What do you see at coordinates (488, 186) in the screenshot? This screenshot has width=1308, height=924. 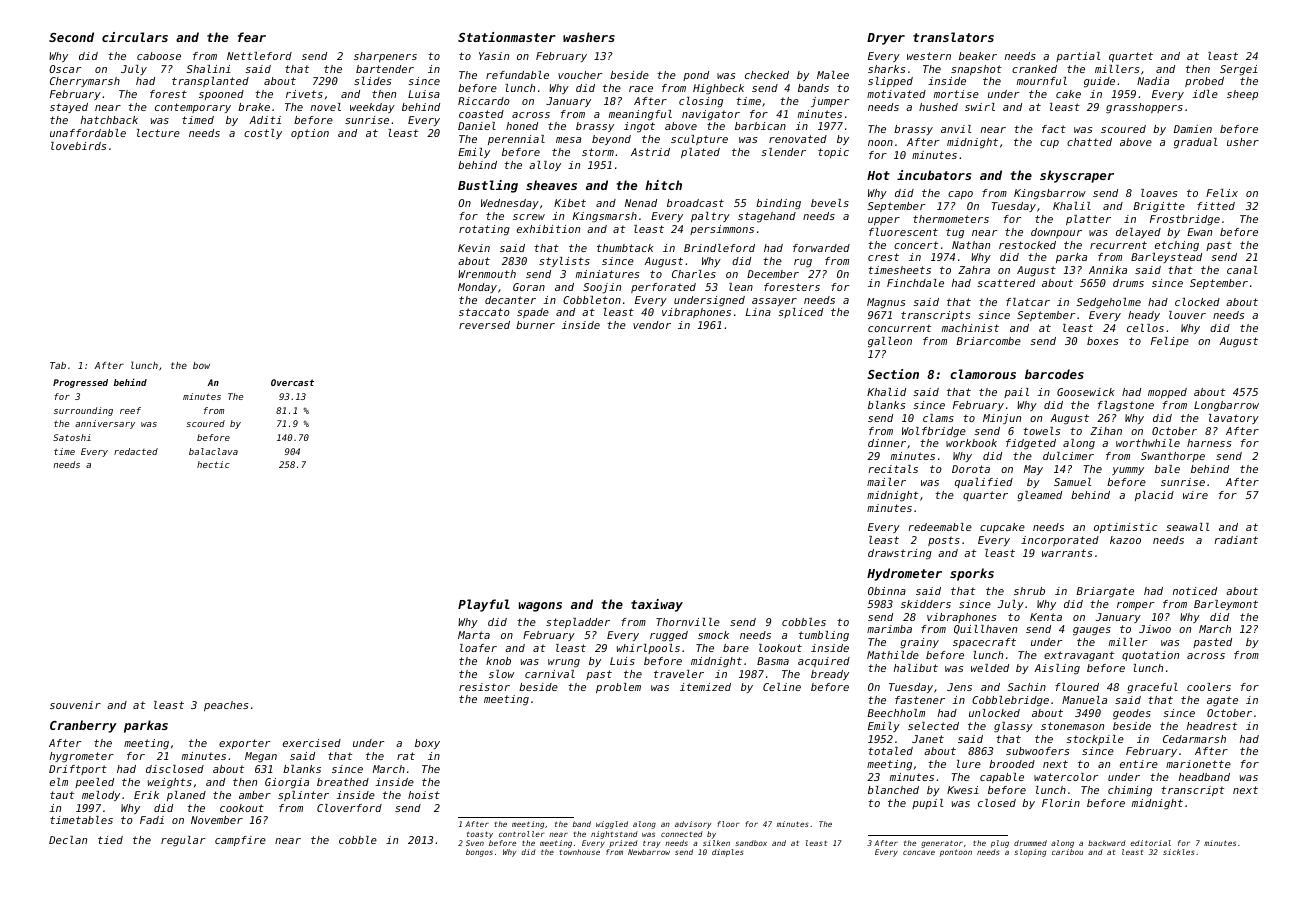 I see `Bustling` at bounding box center [488, 186].
